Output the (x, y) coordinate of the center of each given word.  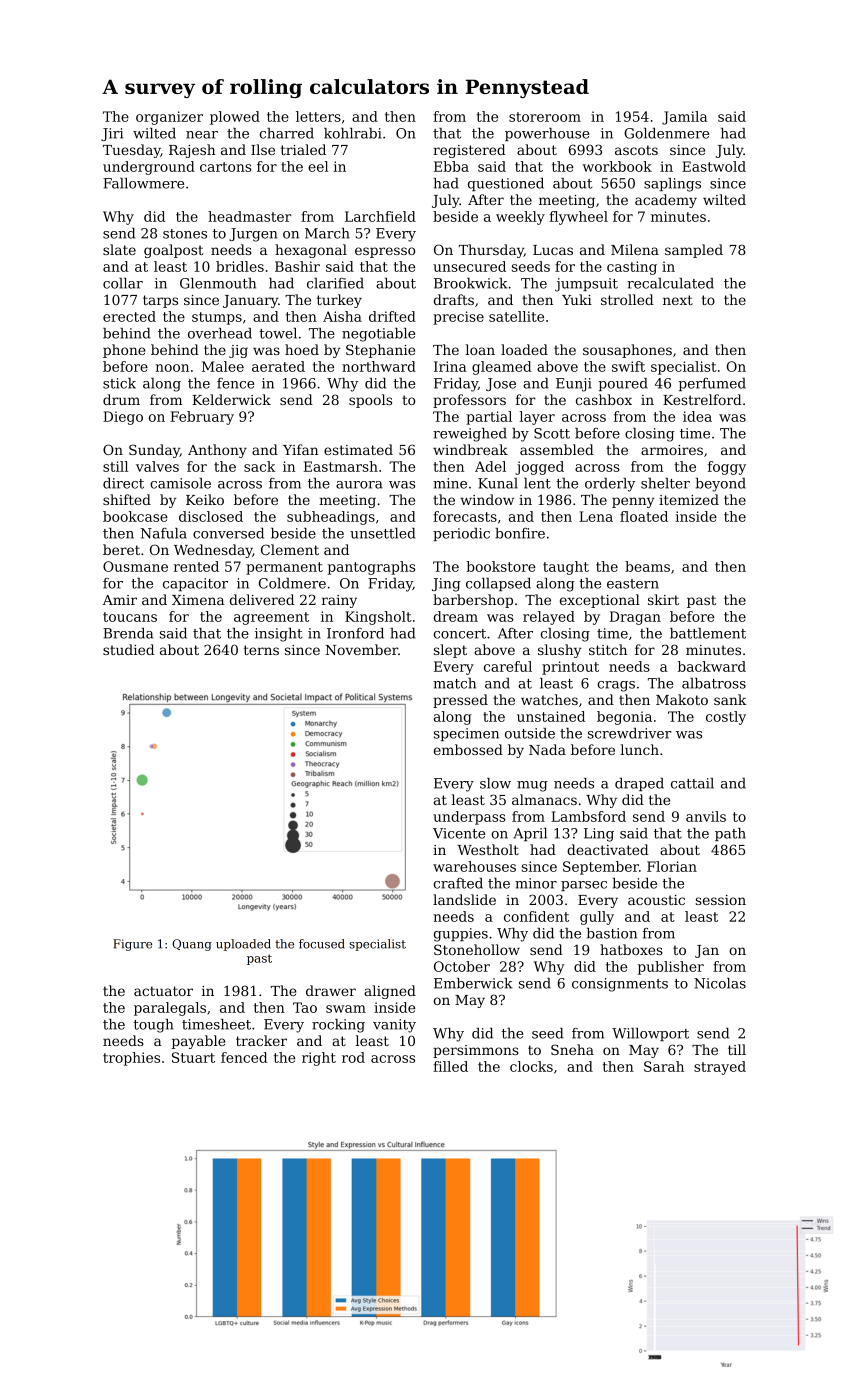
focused (322, 944)
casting (632, 268)
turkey (339, 301)
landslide (464, 899)
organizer (169, 118)
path (730, 834)
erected (129, 316)
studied (128, 649)
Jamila (684, 118)
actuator (163, 991)
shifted (127, 499)
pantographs (371, 568)
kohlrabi (353, 133)
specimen (466, 734)
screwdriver (629, 733)
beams (647, 566)
